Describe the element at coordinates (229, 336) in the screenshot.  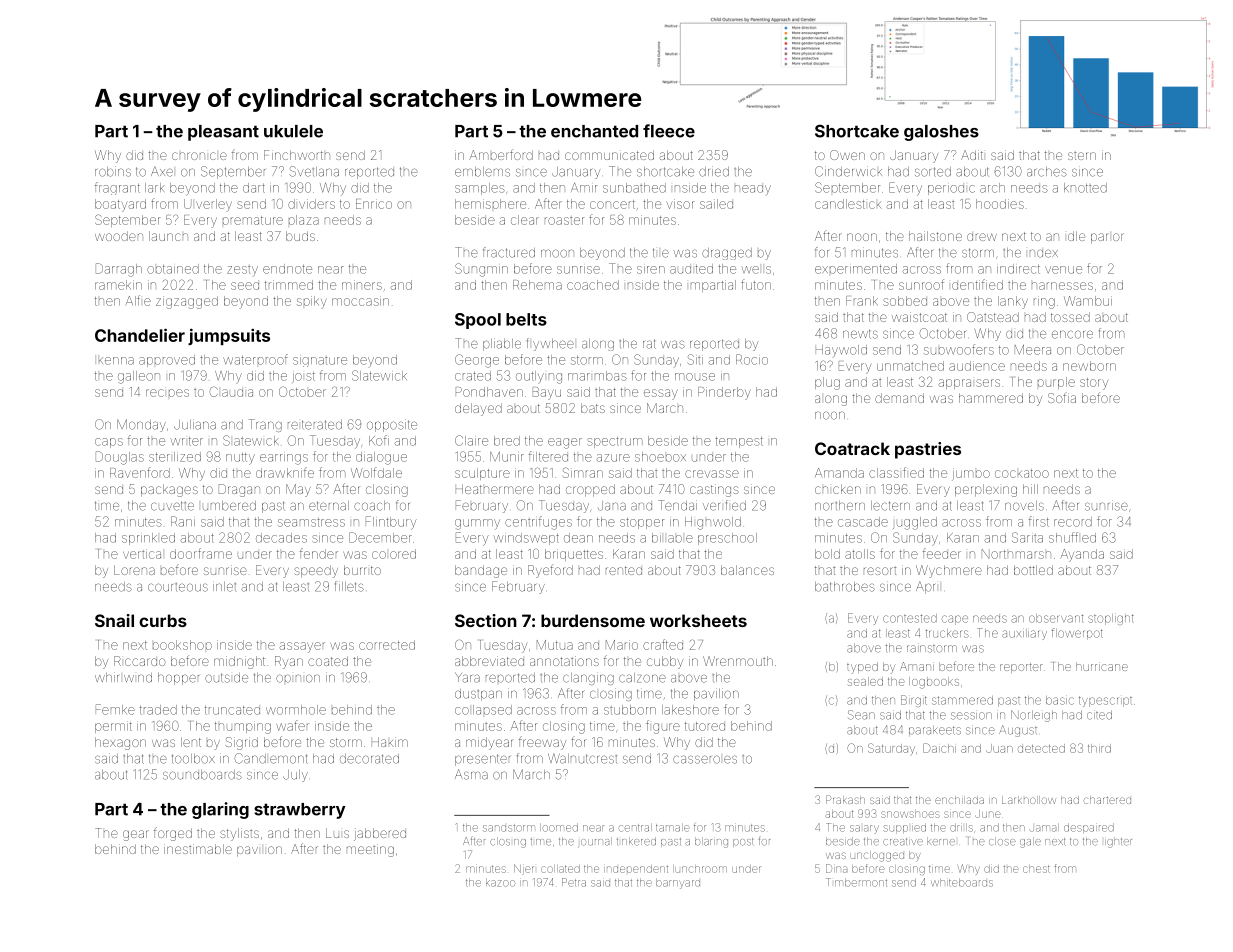
I see `jumpsuits` at that location.
